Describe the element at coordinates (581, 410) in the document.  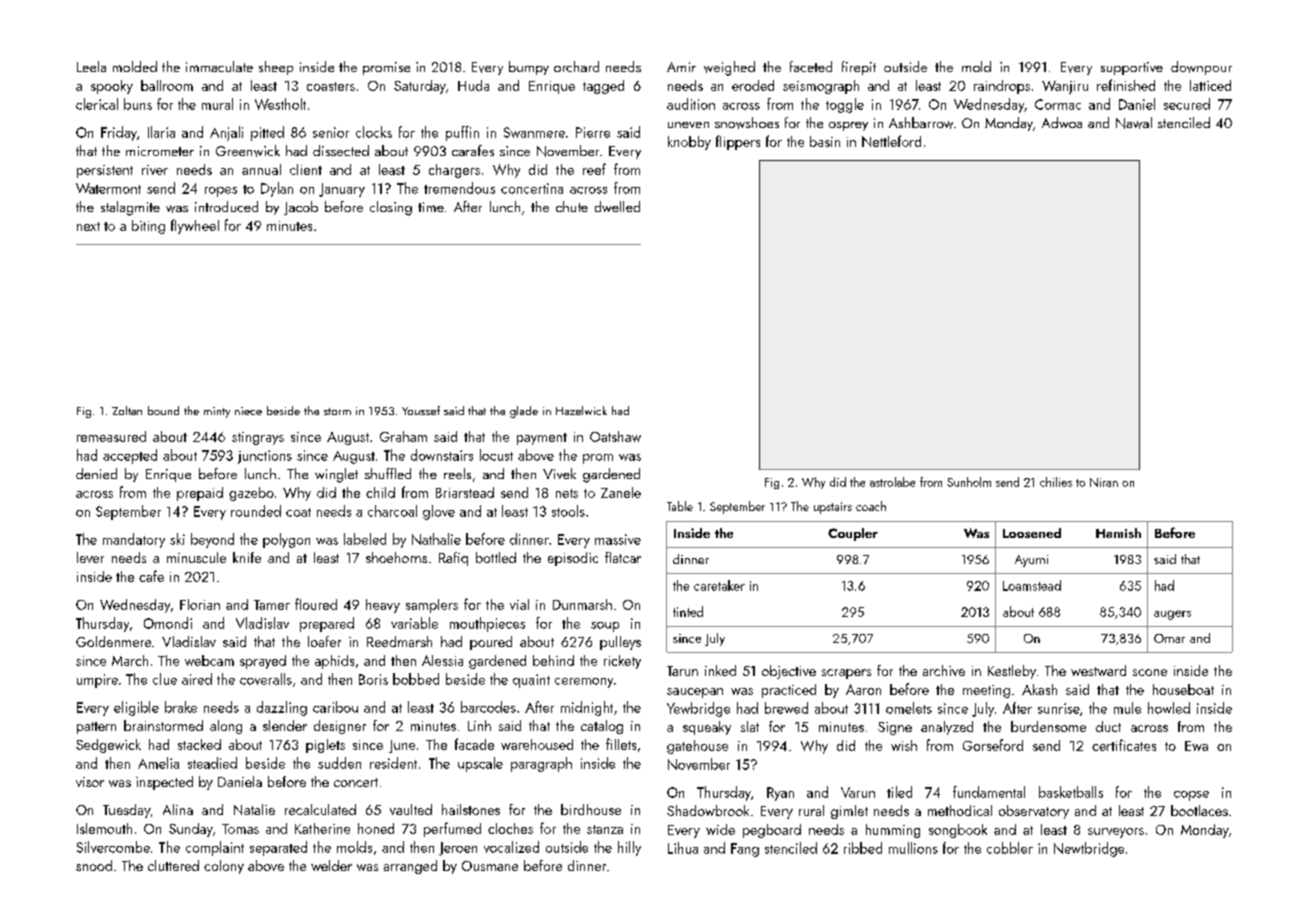
I see `Hazelwick` at that location.
